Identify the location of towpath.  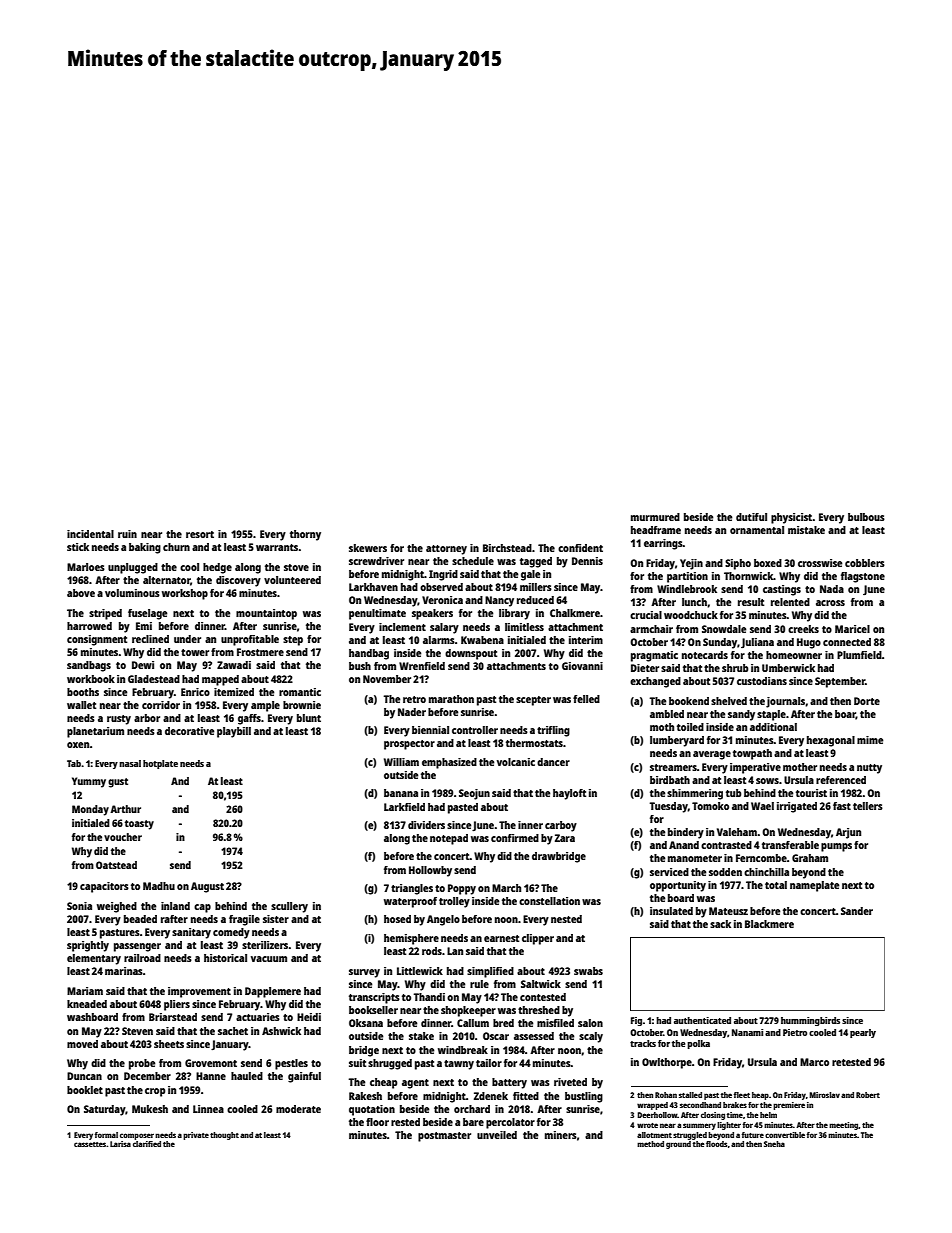
(752, 754).
